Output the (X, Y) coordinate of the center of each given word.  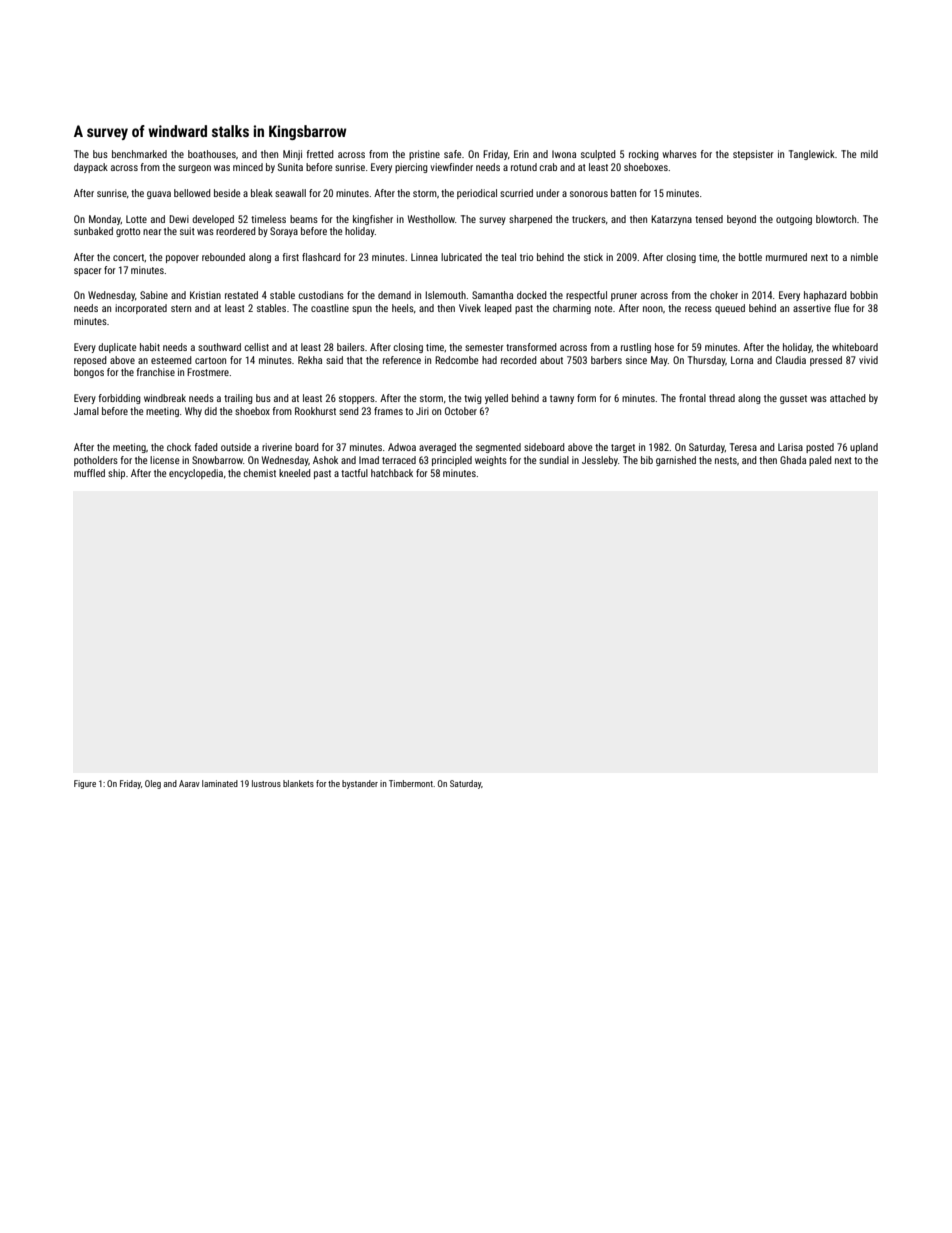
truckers (589, 219)
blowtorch (836, 219)
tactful (354, 473)
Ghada (793, 460)
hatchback (392, 473)
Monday (105, 220)
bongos (89, 373)
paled (820, 461)
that (355, 360)
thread (722, 398)
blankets (298, 783)
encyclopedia (196, 474)
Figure (85, 784)
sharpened (530, 220)
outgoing (794, 220)
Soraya (284, 232)
